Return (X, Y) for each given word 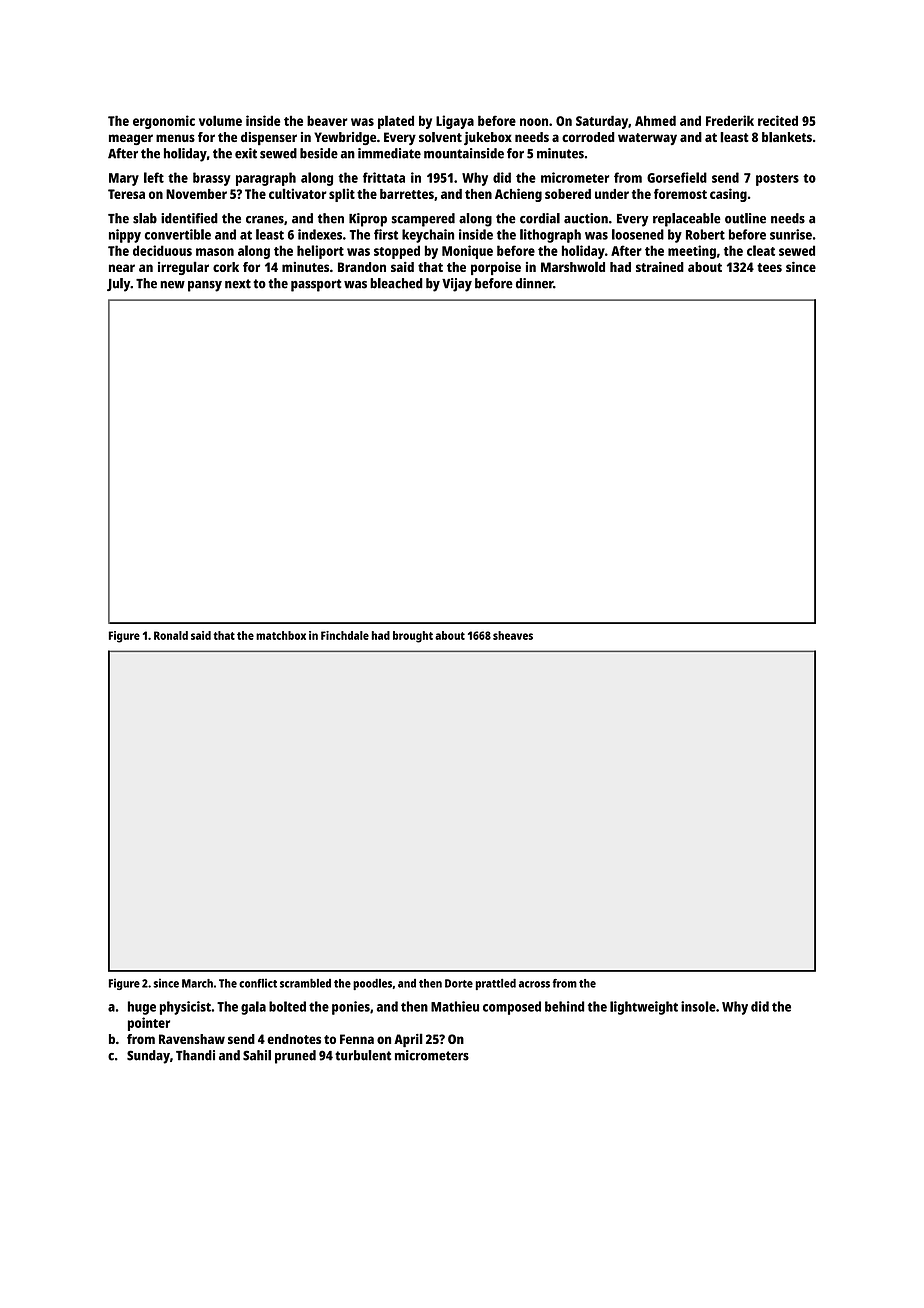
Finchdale (345, 635)
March (197, 983)
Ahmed (655, 120)
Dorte (459, 983)
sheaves (513, 635)
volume (220, 120)
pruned (295, 1057)
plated (396, 122)
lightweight (644, 1008)
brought (413, 637)
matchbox (281, 635)
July (118, 285)
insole (698, 1006)
